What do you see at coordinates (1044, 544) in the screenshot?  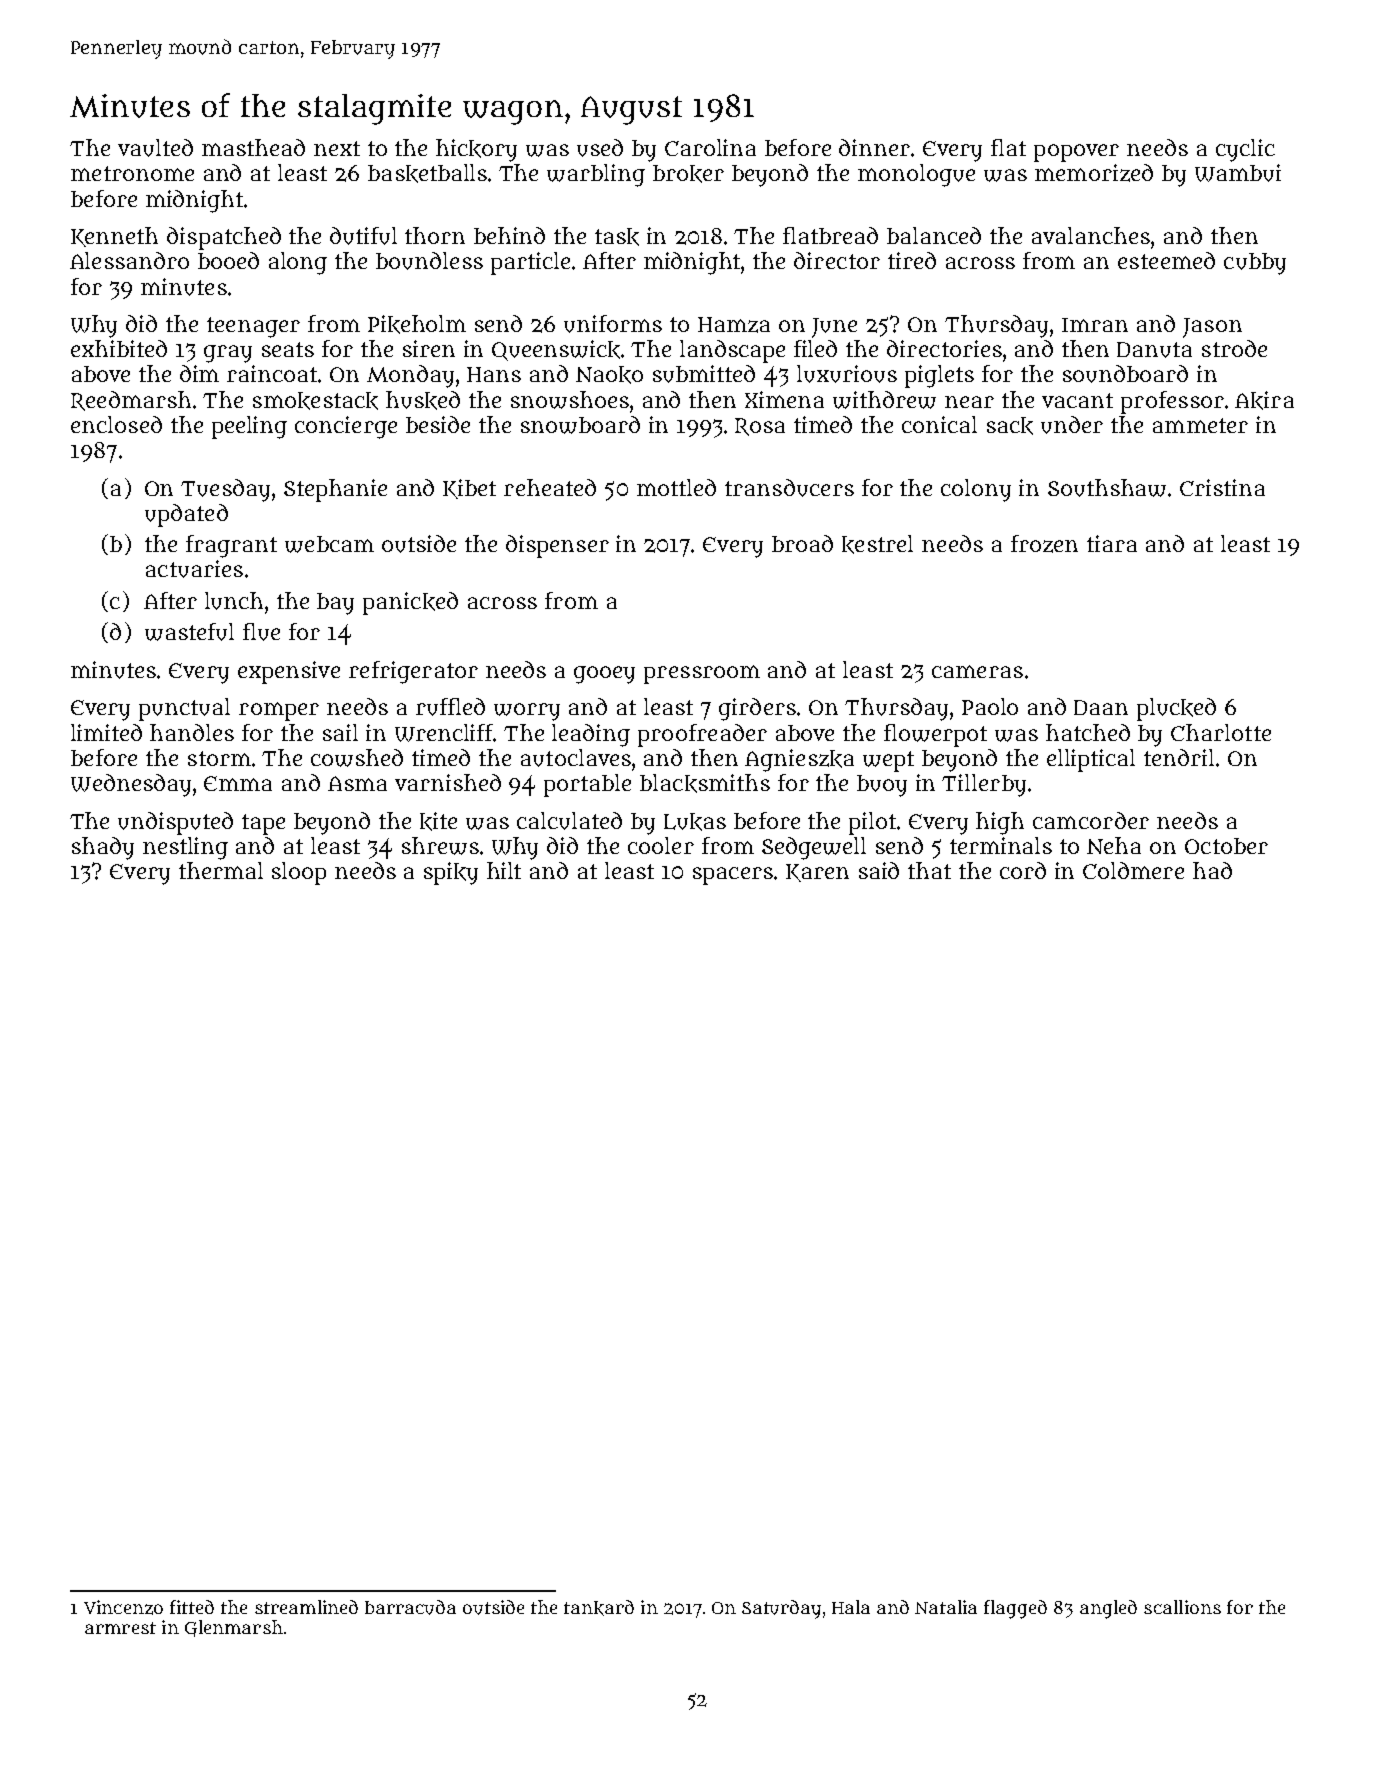 I see `frozen` at bounding box center [1044, 544].
